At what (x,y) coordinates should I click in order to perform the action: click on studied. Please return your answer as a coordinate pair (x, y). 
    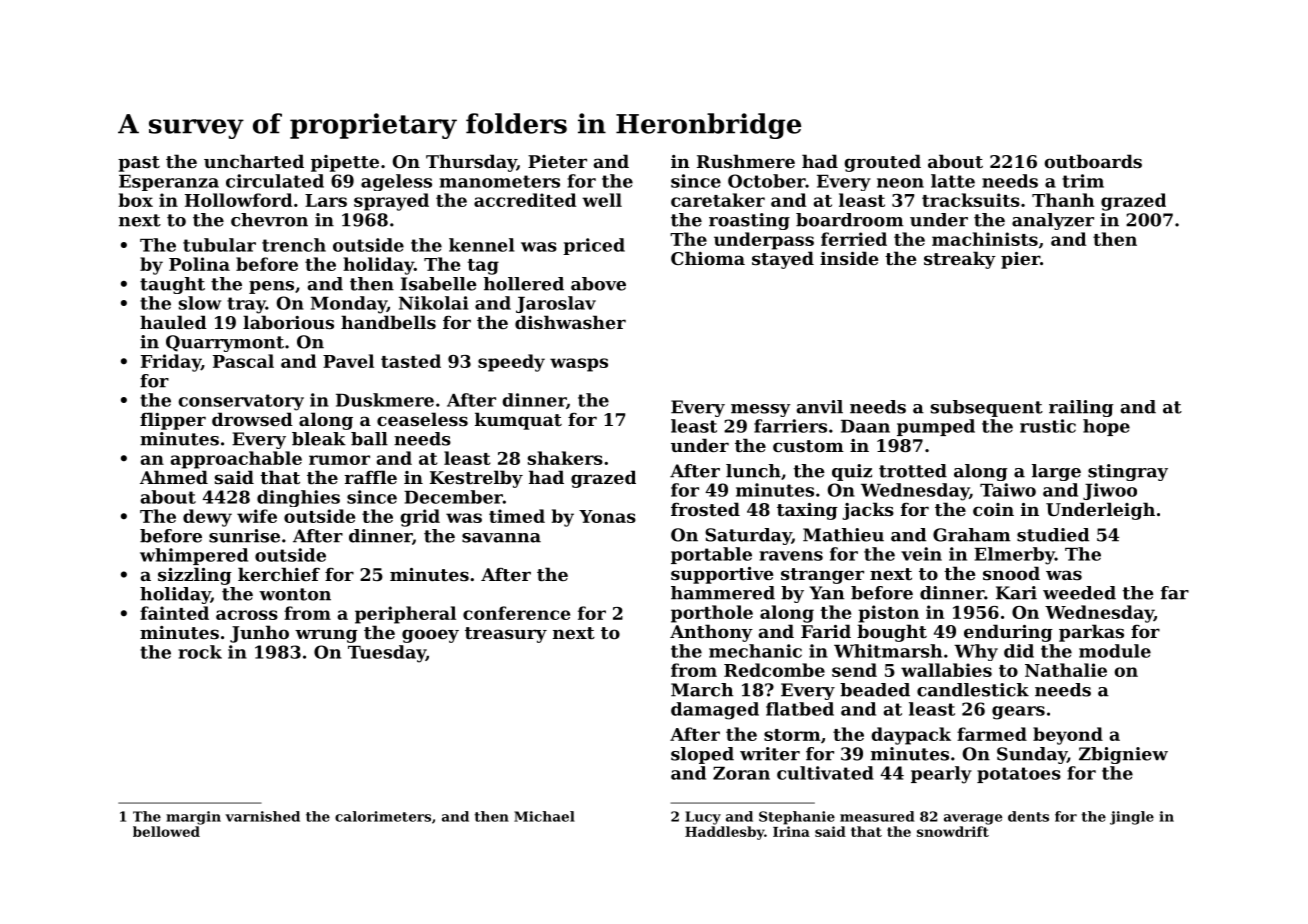
    Looking at the image, I should click on (1053, 535).
